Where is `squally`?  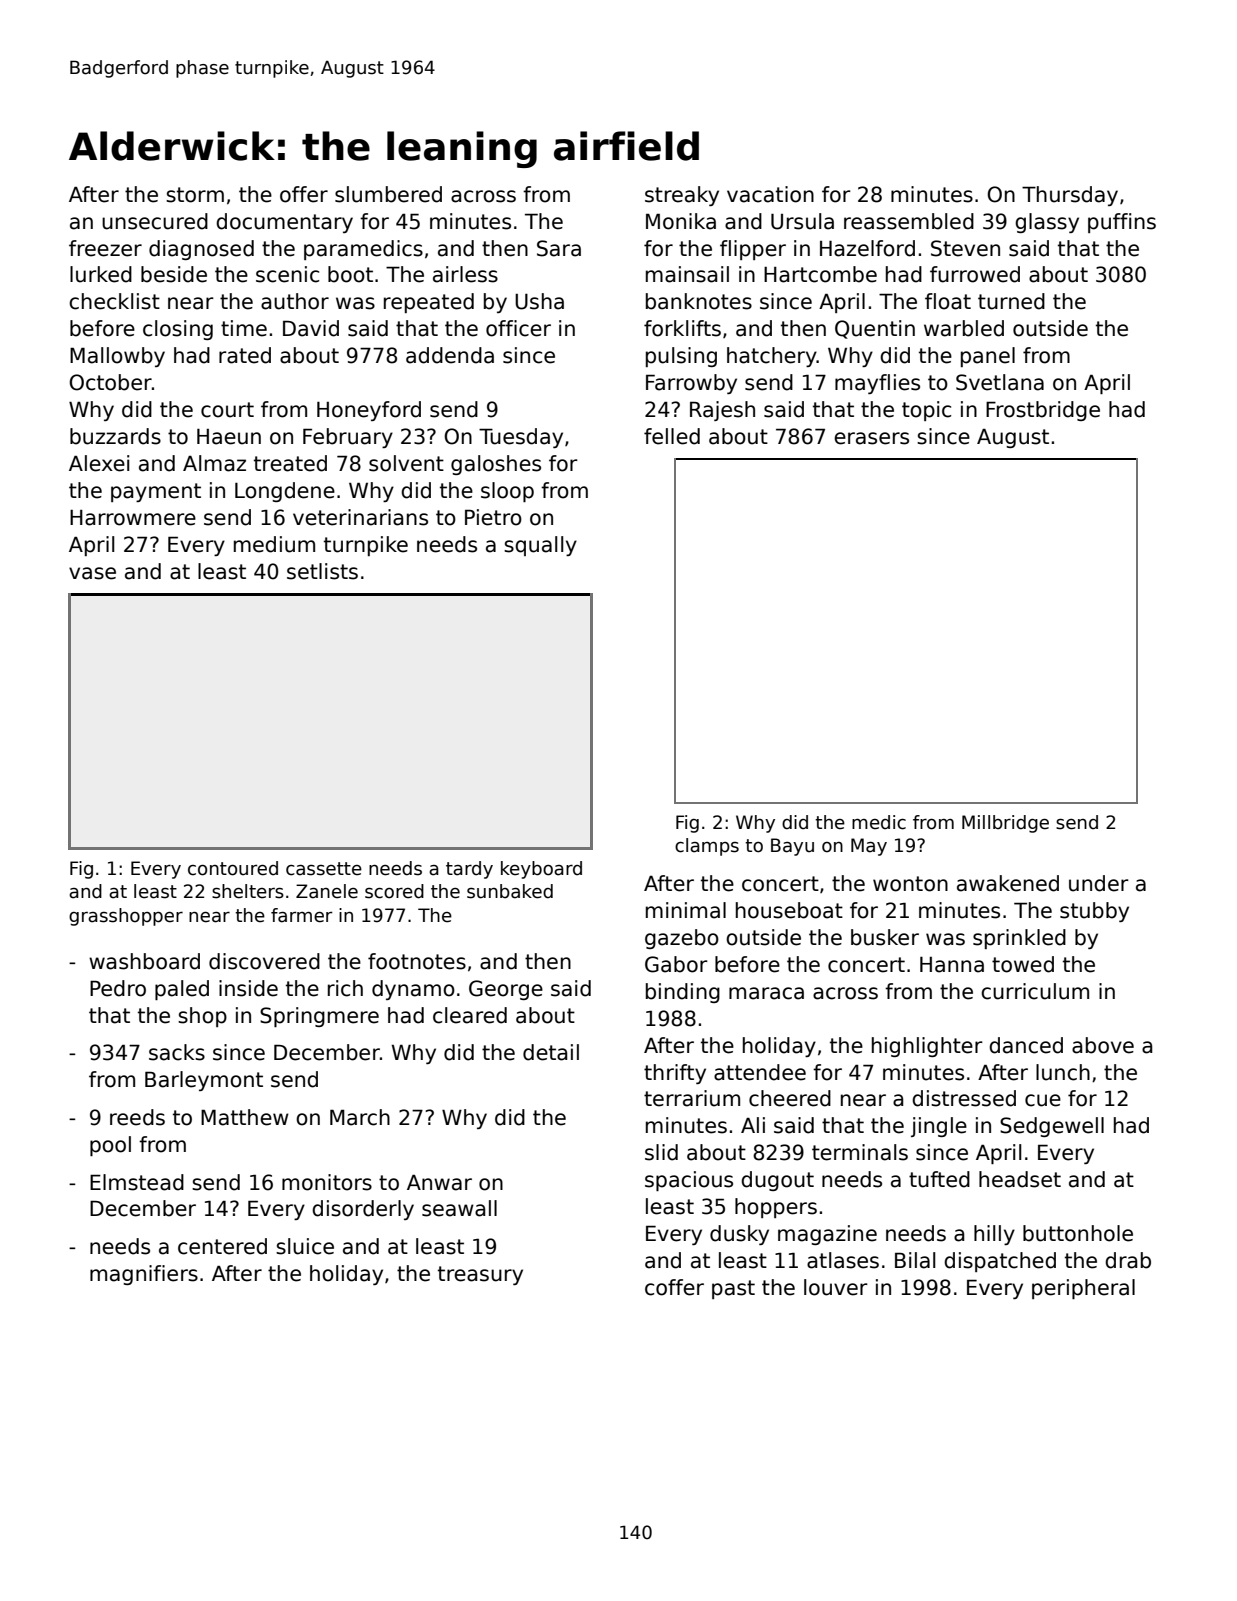 squally is located at coordinates (540, 546).
